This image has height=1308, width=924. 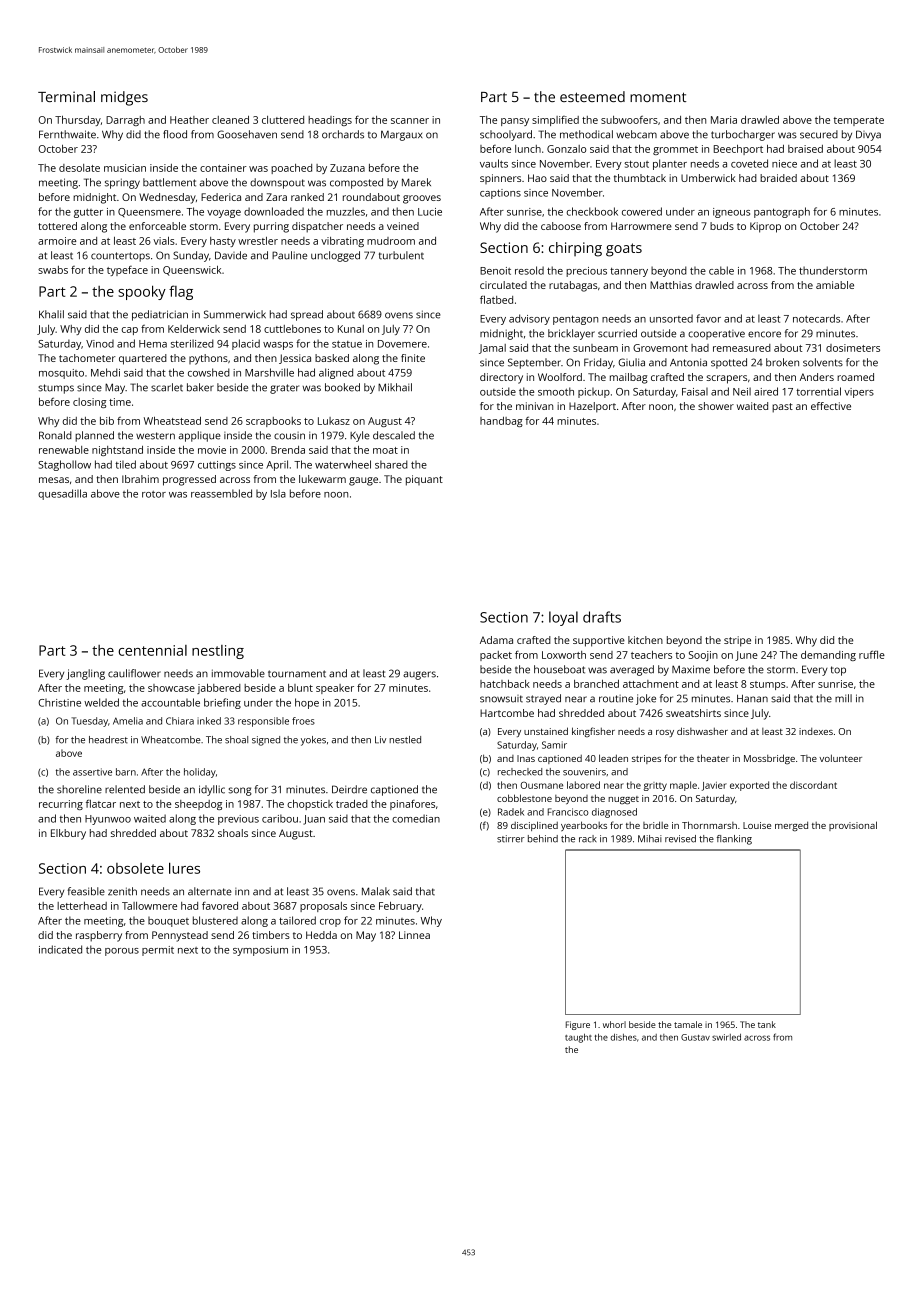 I want to click on Terminal, so click(x=66, y=96).
